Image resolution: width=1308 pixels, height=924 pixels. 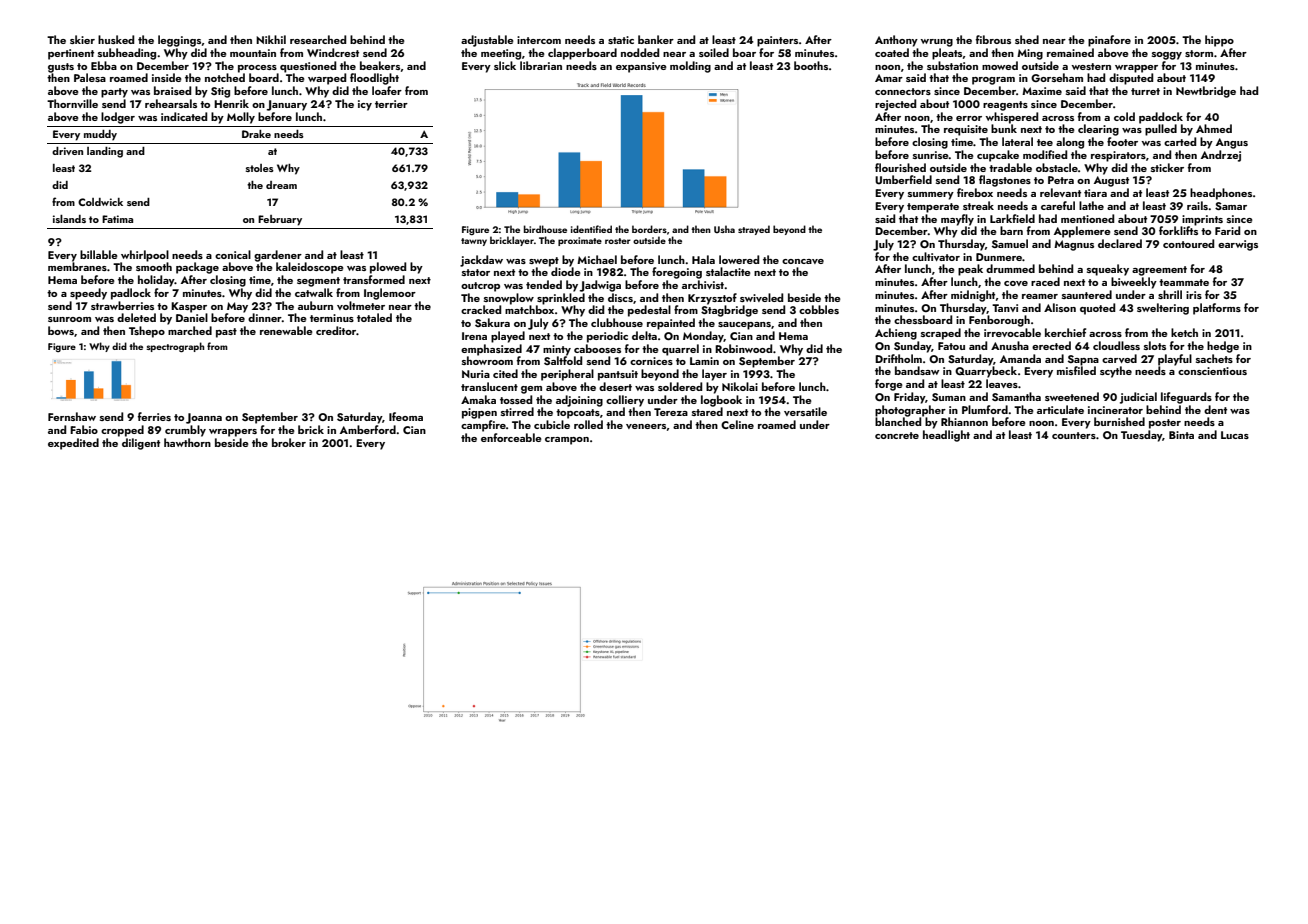 I want to click on mowed, so click(x=1000, y=65).
